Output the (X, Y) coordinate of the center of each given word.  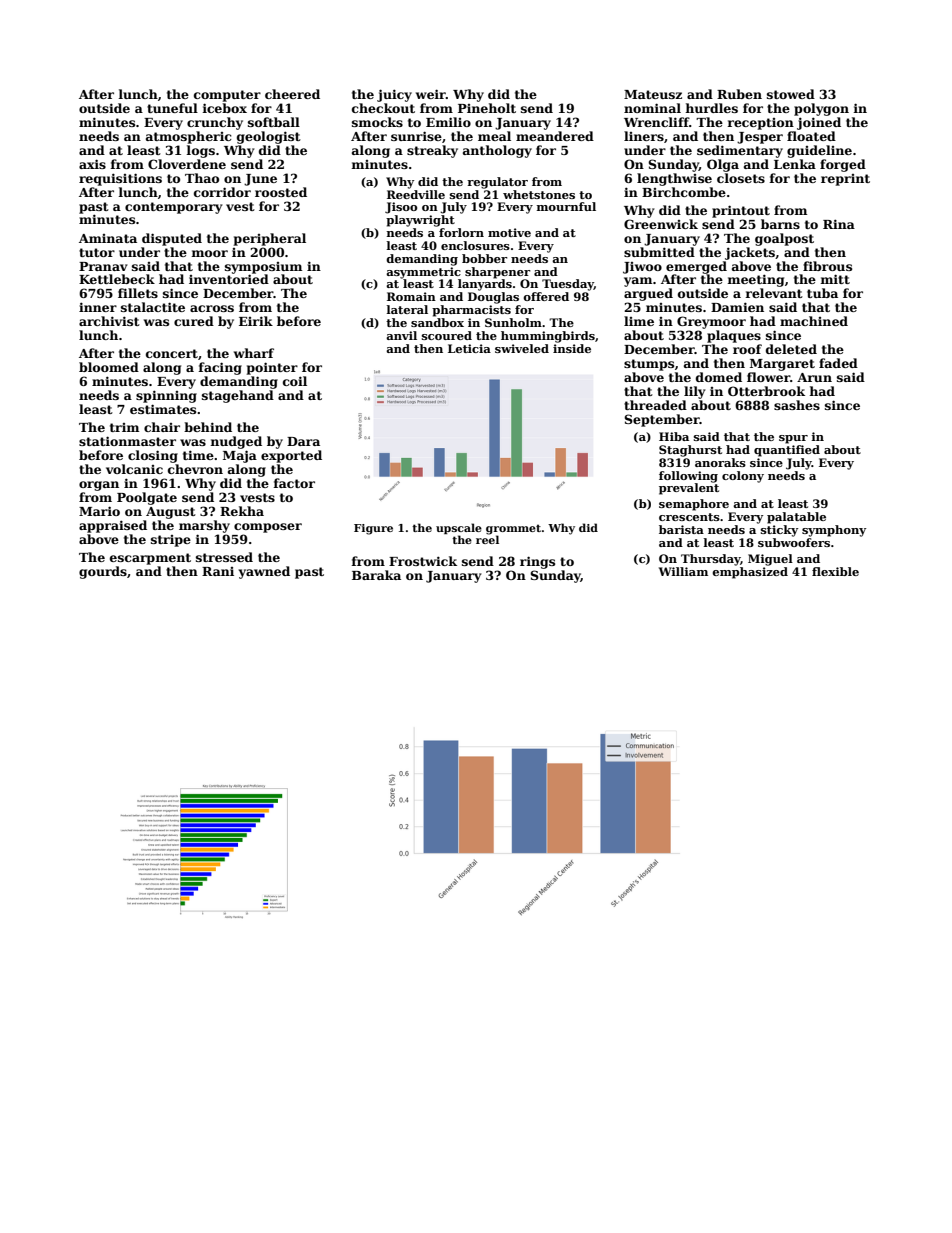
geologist (269, 137)
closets (741, 178)
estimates (163, 409)
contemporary (174, 208)
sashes (797, 405)
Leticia (469, 348)
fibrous (827, 266)
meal (494, 136)
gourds (103, 572)
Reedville (416, 194)
